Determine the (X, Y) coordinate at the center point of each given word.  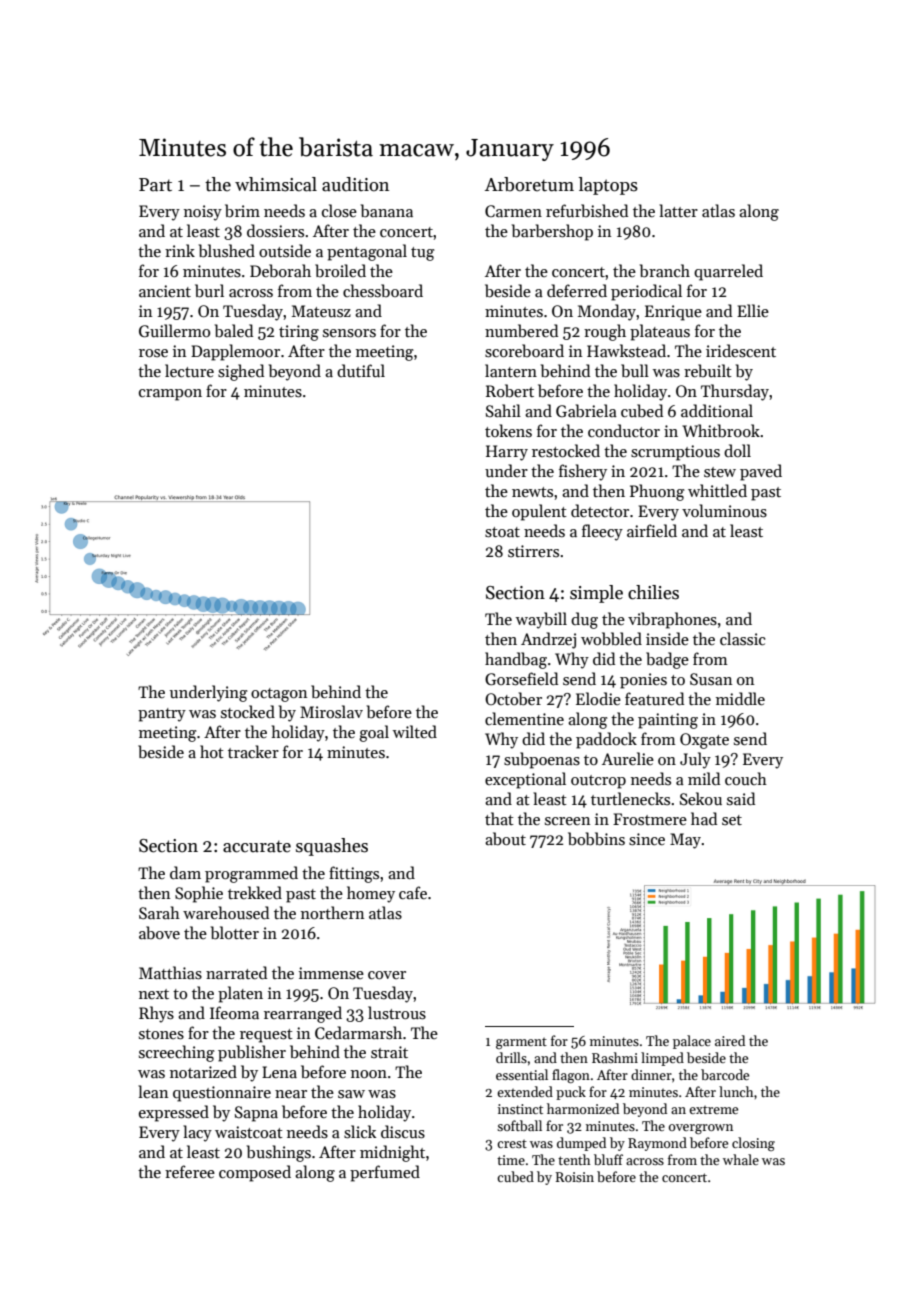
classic (742, 638)
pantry (162, 715)
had (704, 818)
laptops (608, 186)
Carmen (513, 211)
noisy (203, 213)
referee (190, 1171)
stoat (502, 532)
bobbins (596, 839)
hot (212, 751)
